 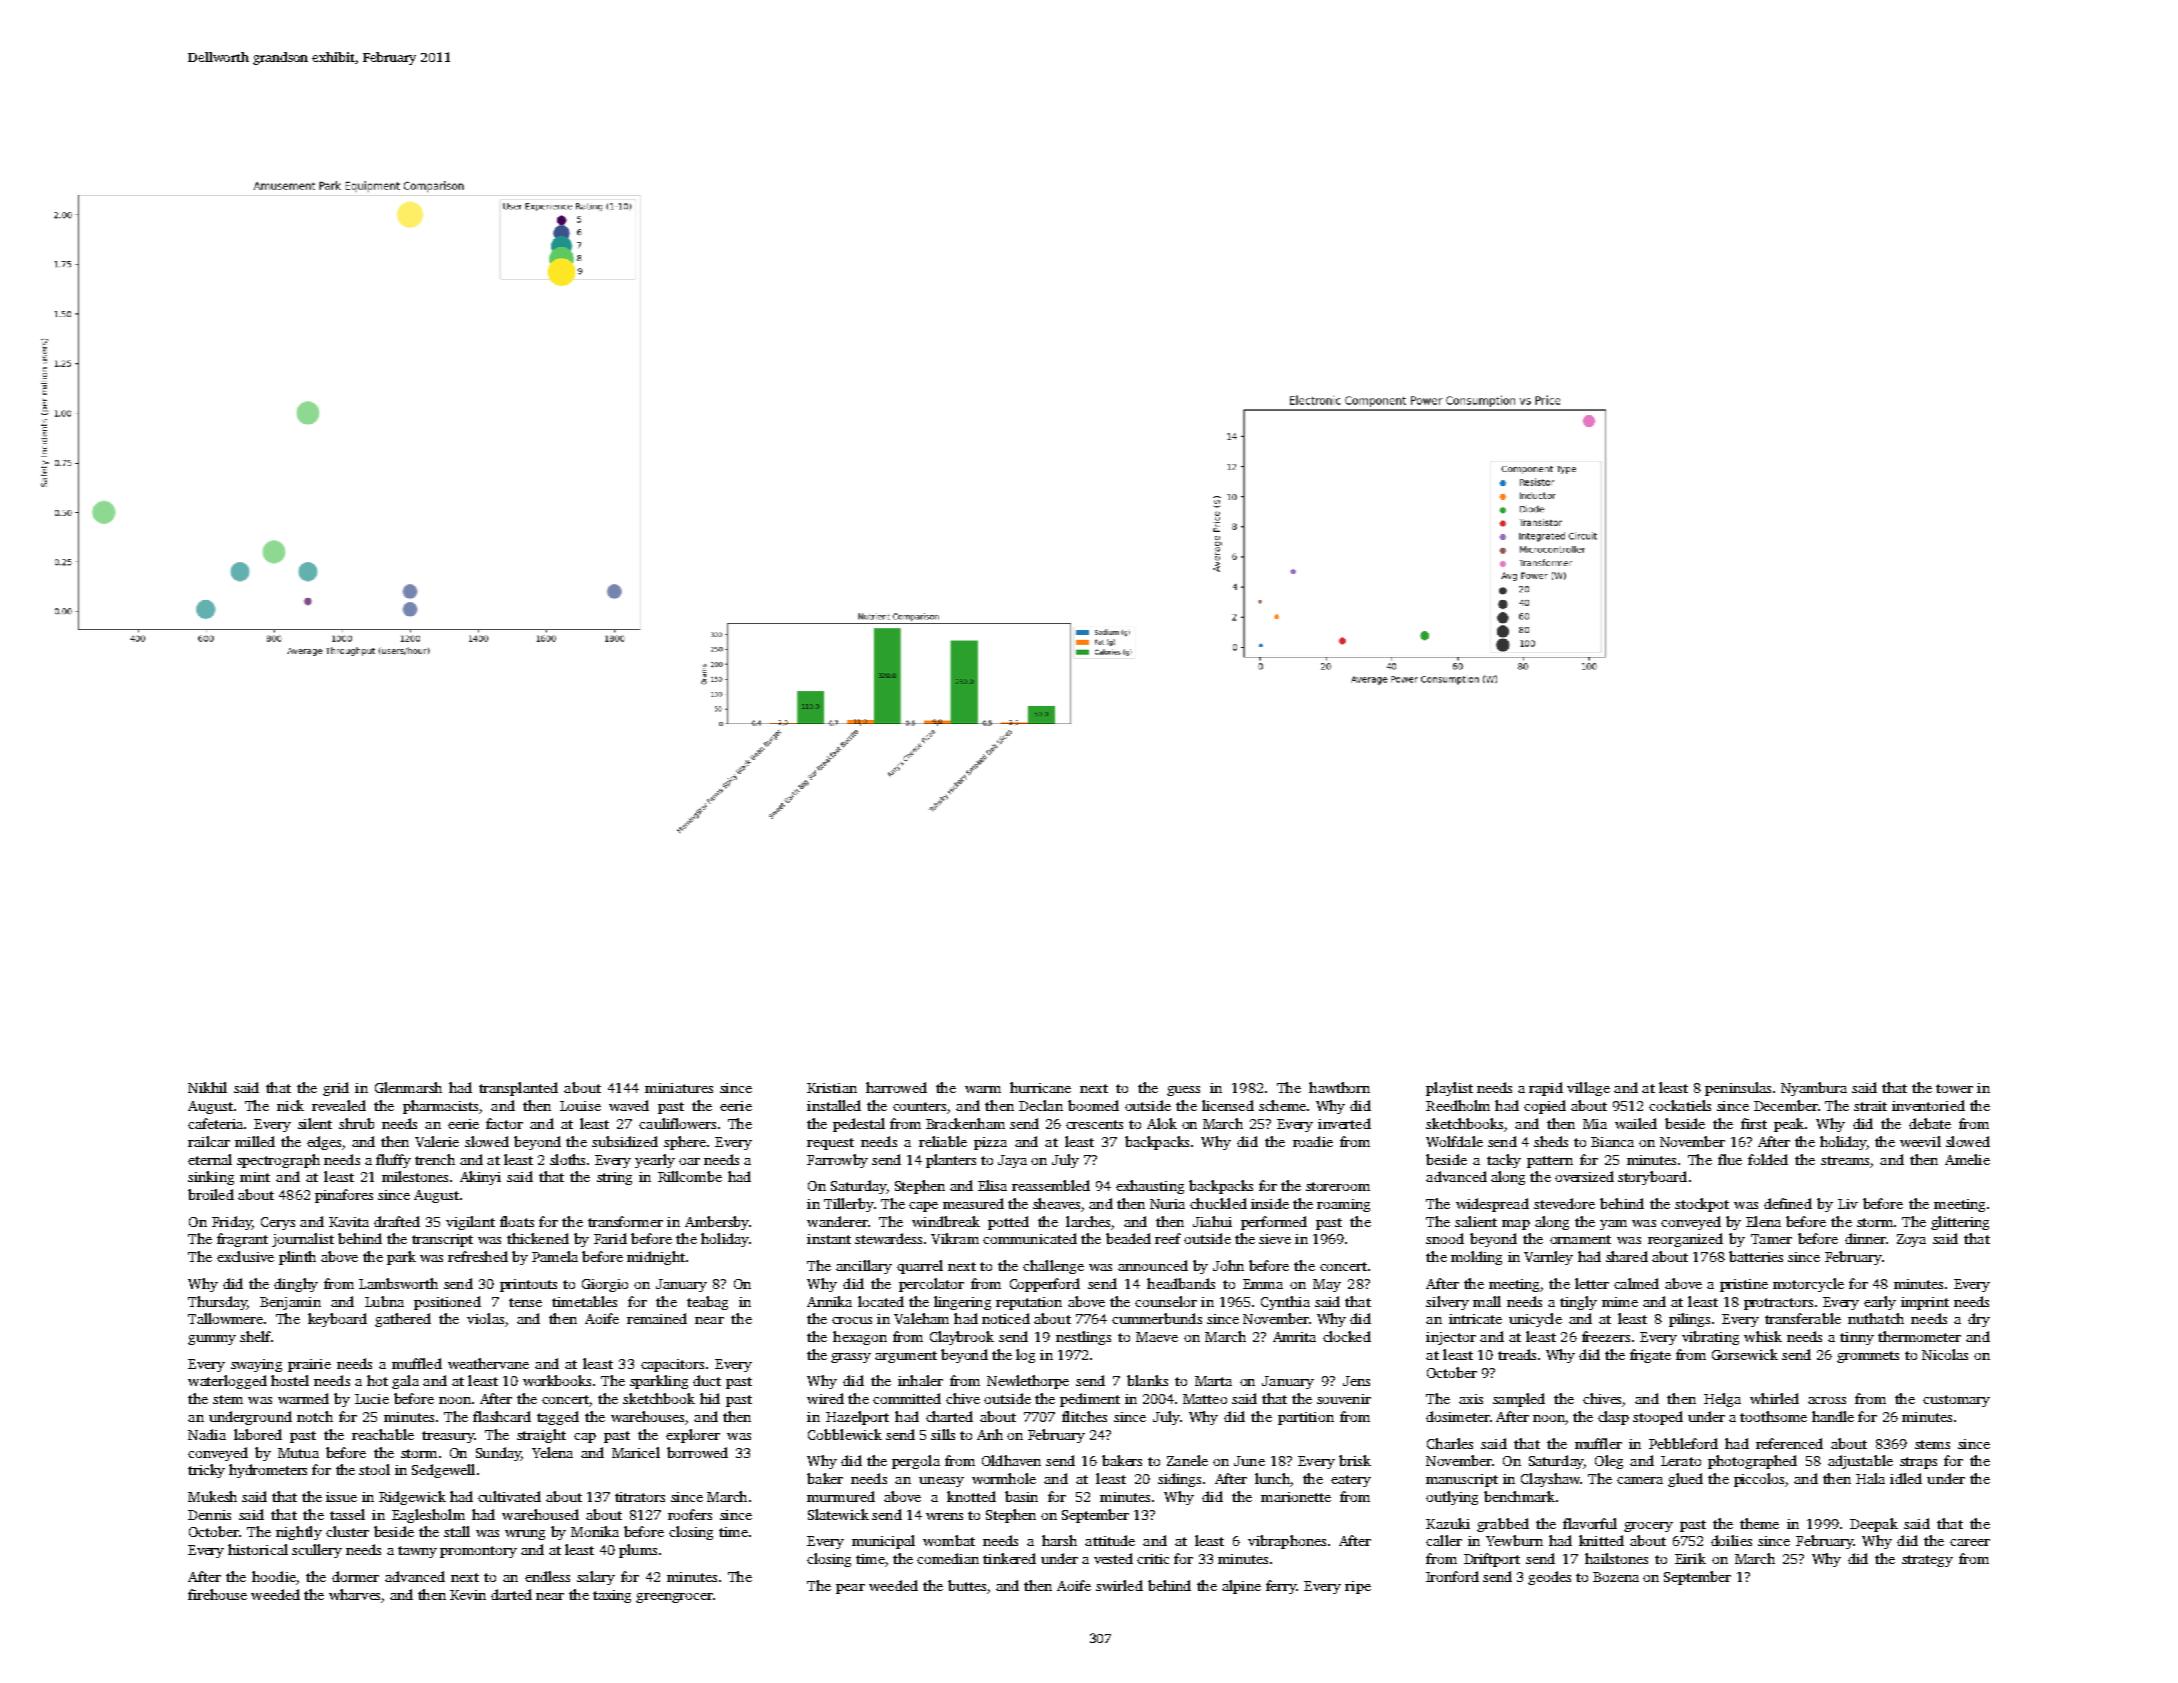 What do you see at coordinates (518, 1089) in the image?
I see `transplanted` at bounding box center [518, 1089].
